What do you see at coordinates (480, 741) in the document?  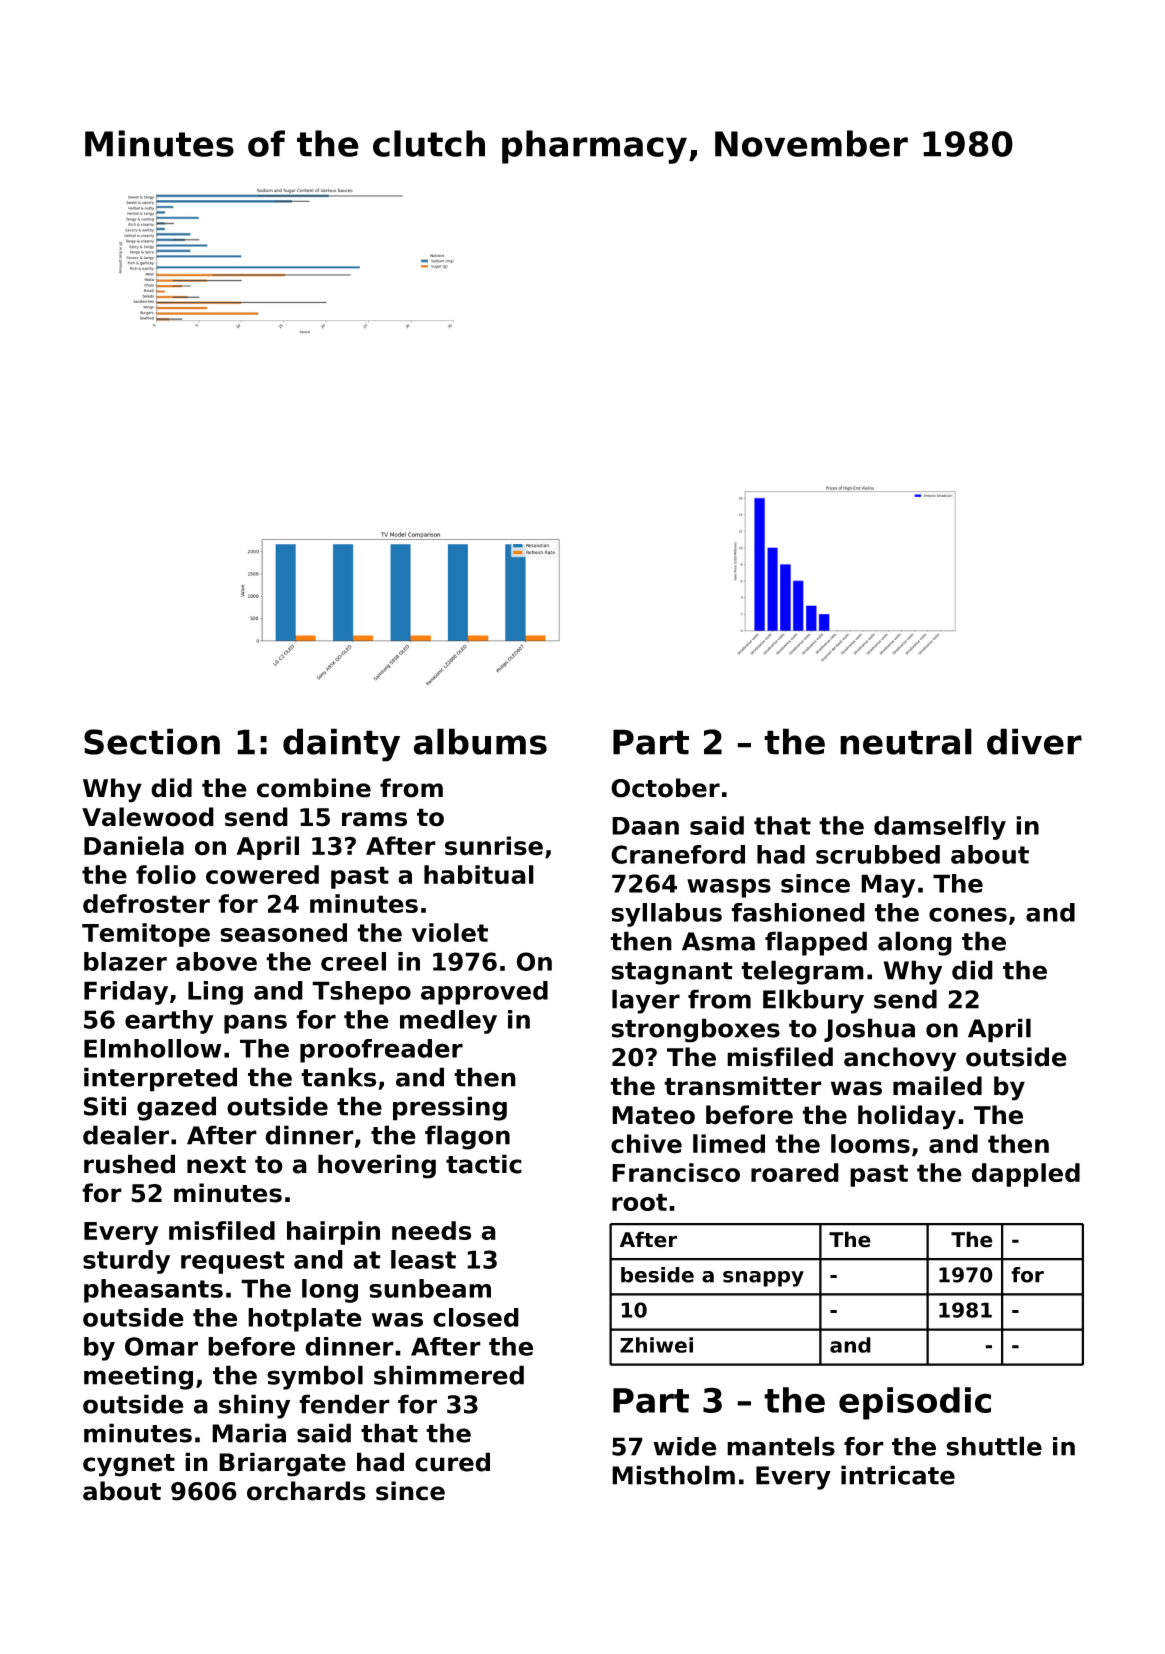 I see `albums` at bounding box center [480, 741].
